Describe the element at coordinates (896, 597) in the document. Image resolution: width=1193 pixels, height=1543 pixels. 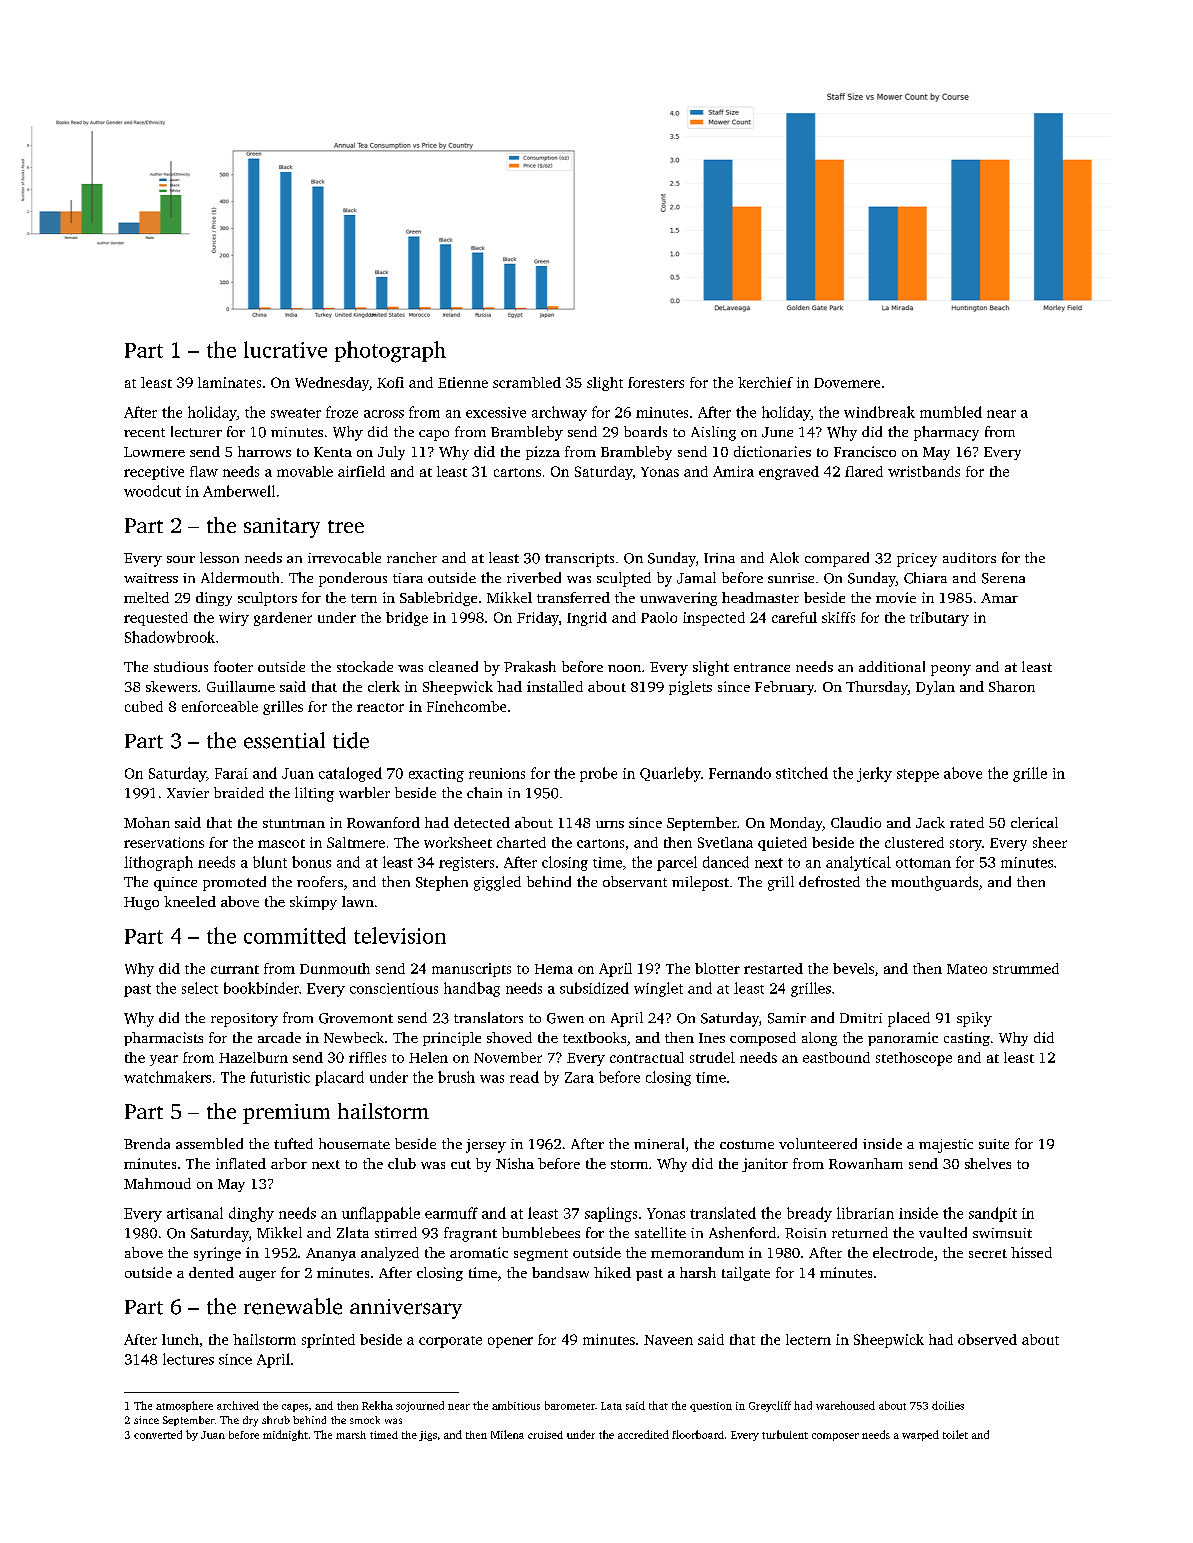
I see `movie` at that location.
